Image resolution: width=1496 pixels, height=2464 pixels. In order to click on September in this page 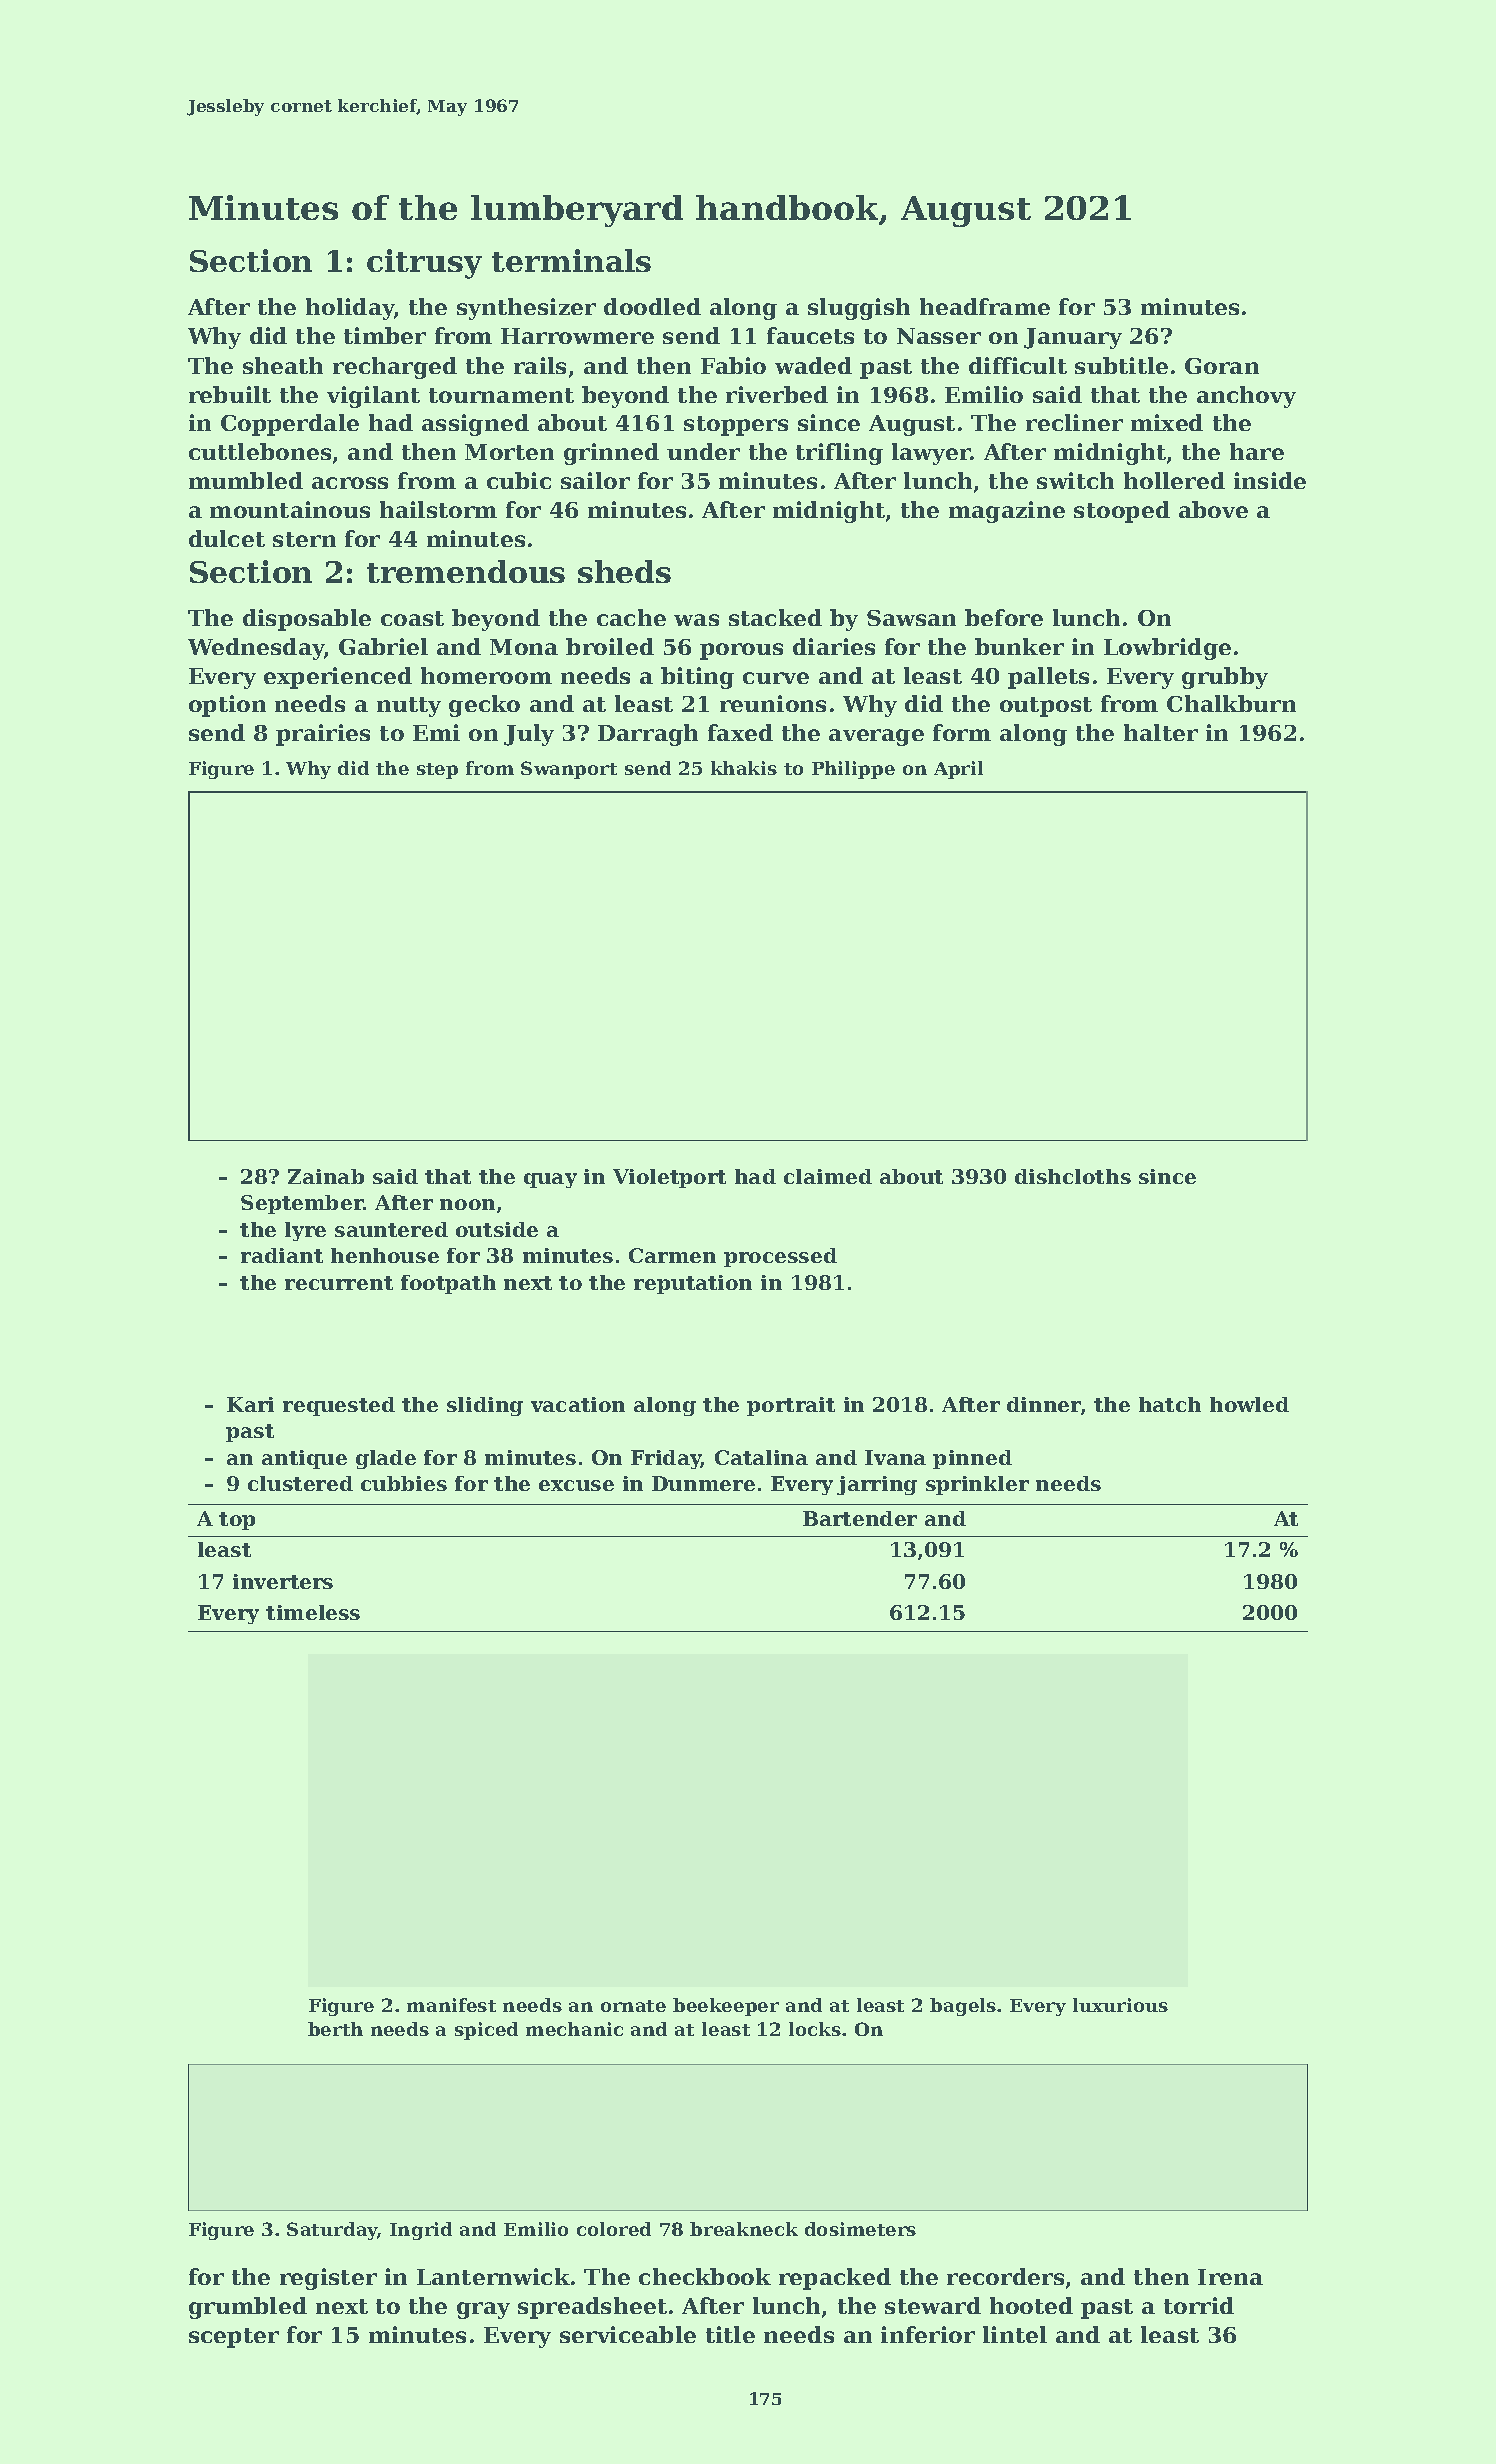, I will do `click(302, 1204)`.
